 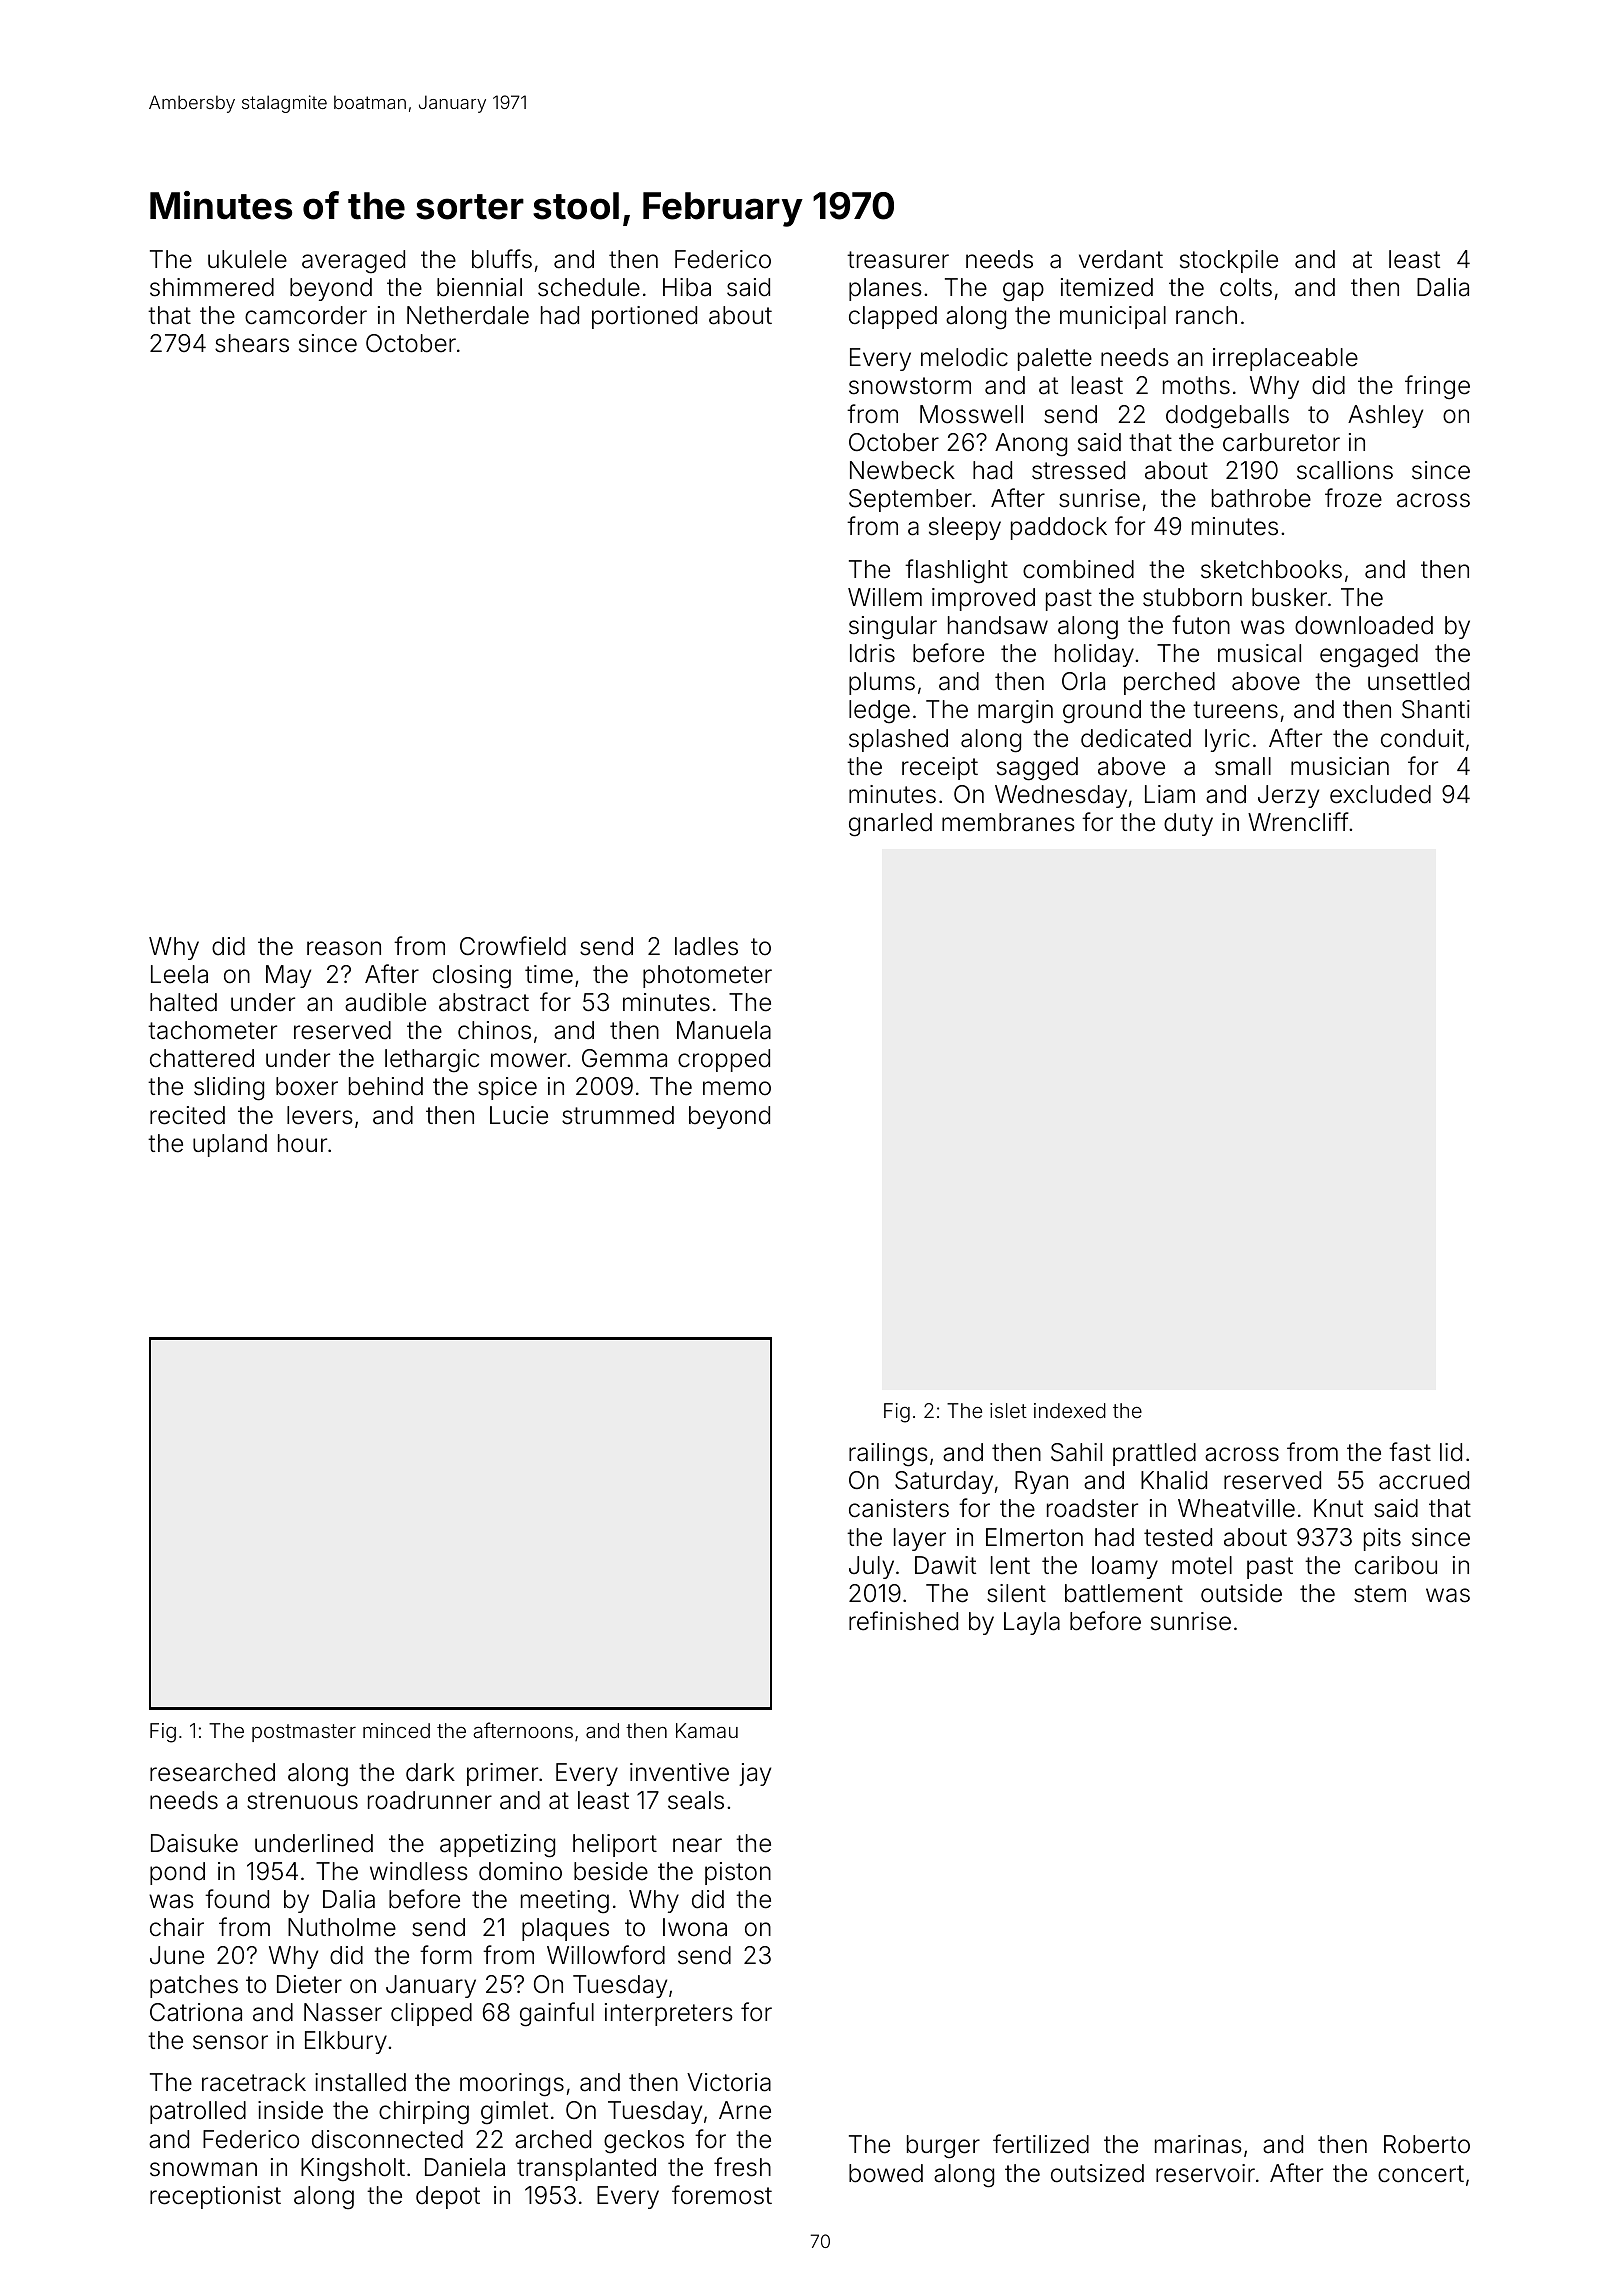 What do you see at coordinates (212, 287) in the screenshot?
I see `shimmered` at bounding box center [212, 287].
